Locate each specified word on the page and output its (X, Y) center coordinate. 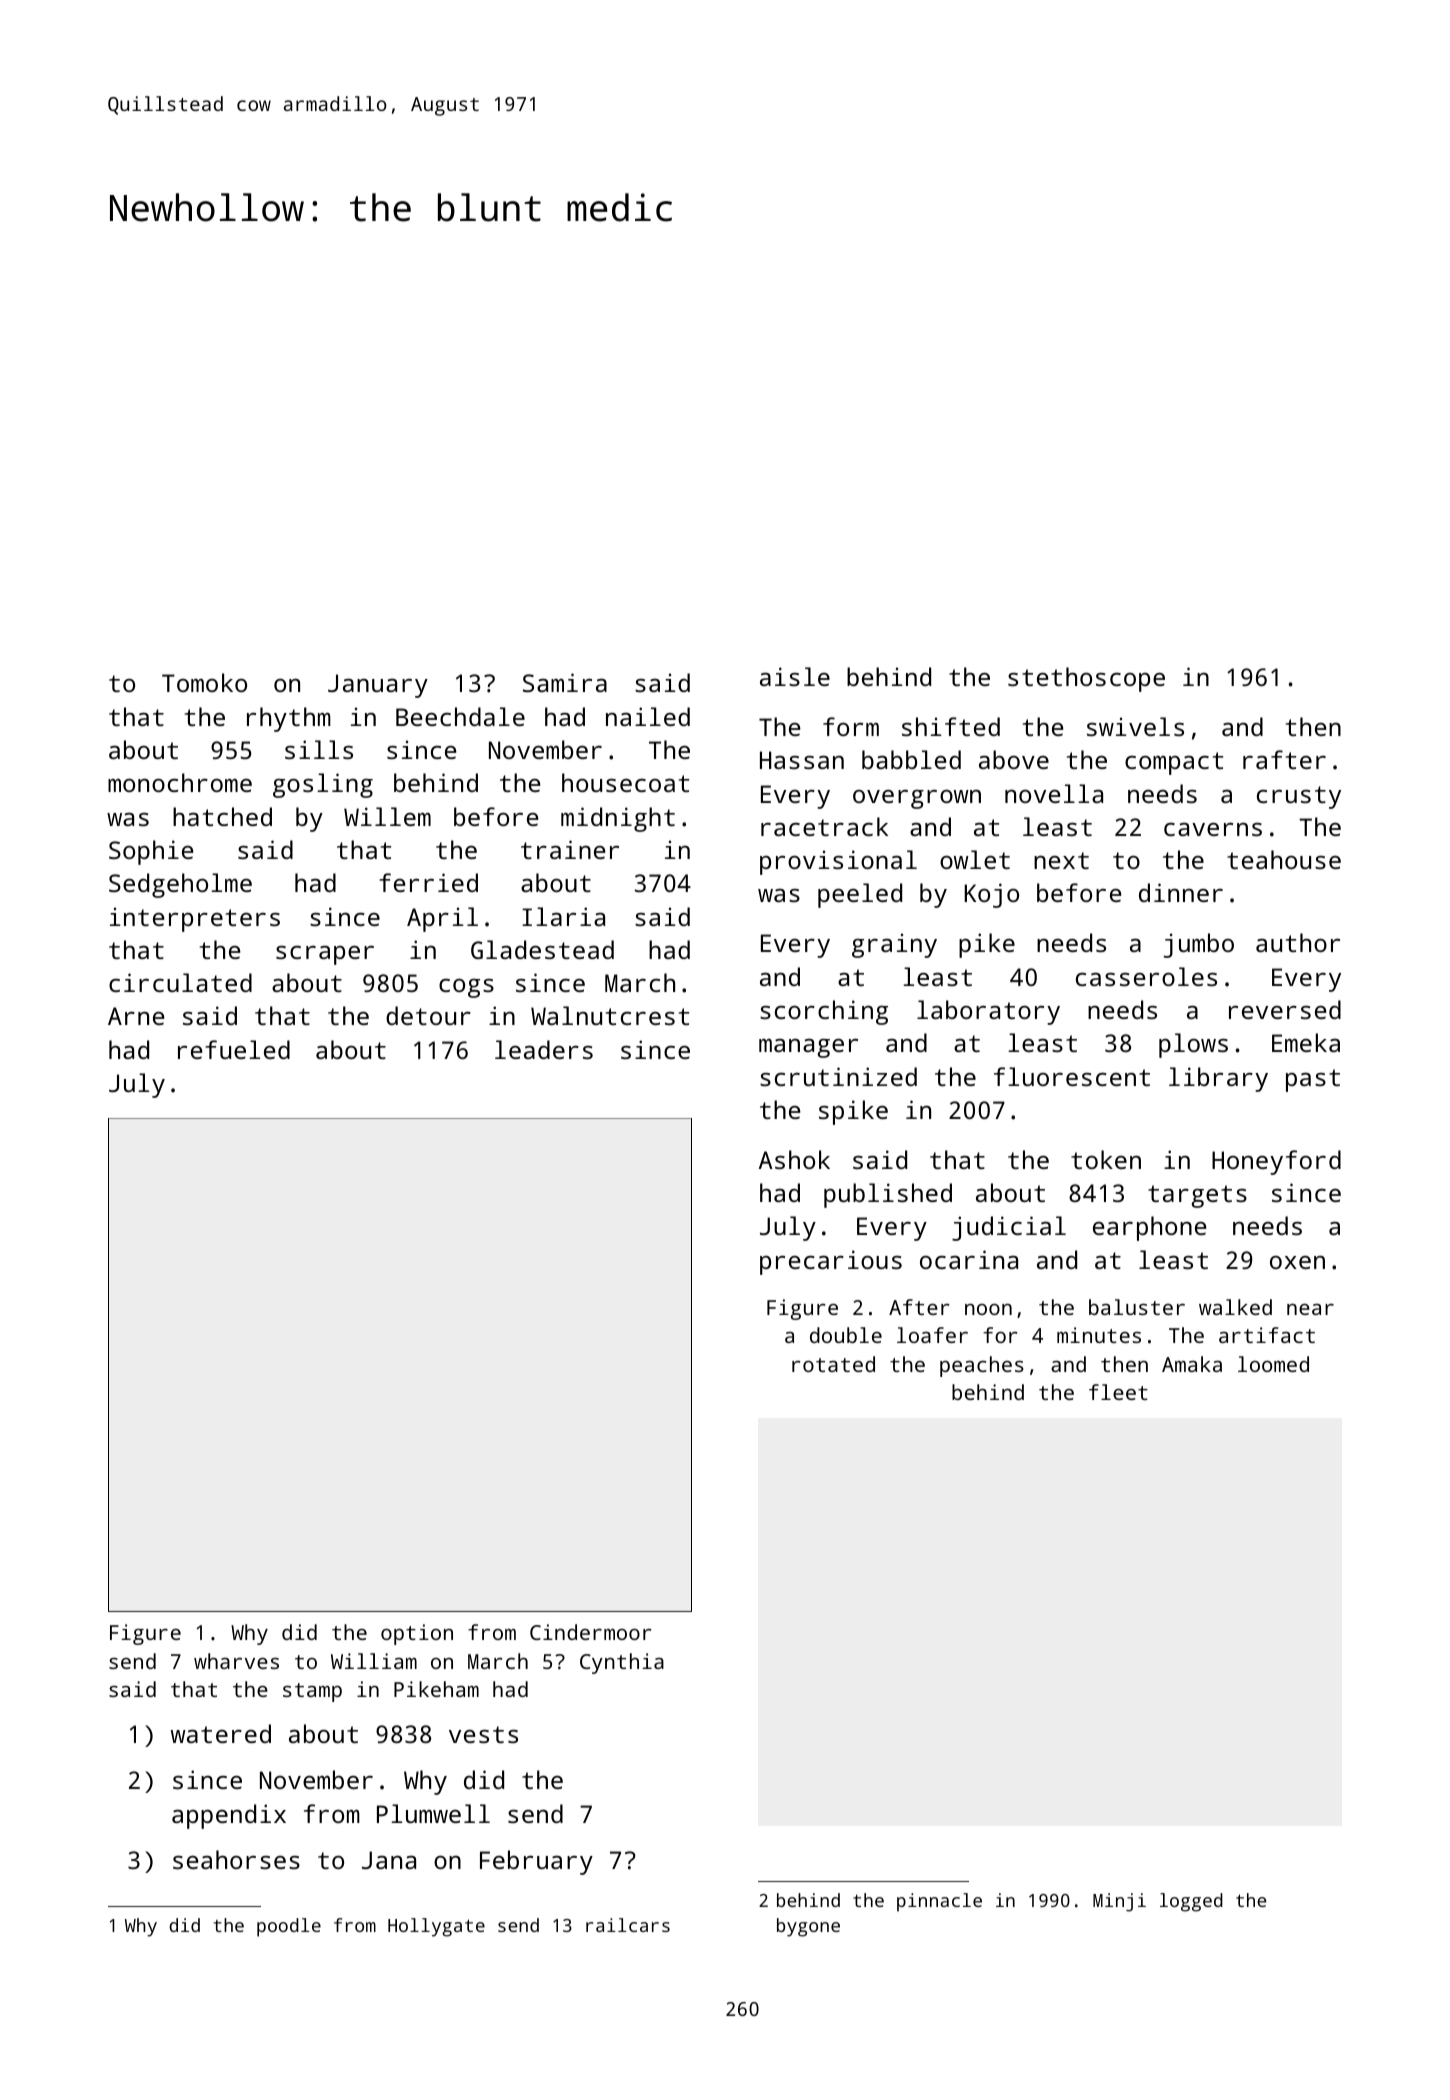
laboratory (988, 1012)
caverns (1213, 829)
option (417, 1634)
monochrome (180, 782)
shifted (951, 726)
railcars (628, 1925)
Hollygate (436, 1927)
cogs (466, 988)
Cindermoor (591, 1632)
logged (1191, 1902)
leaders (544, 1049)
